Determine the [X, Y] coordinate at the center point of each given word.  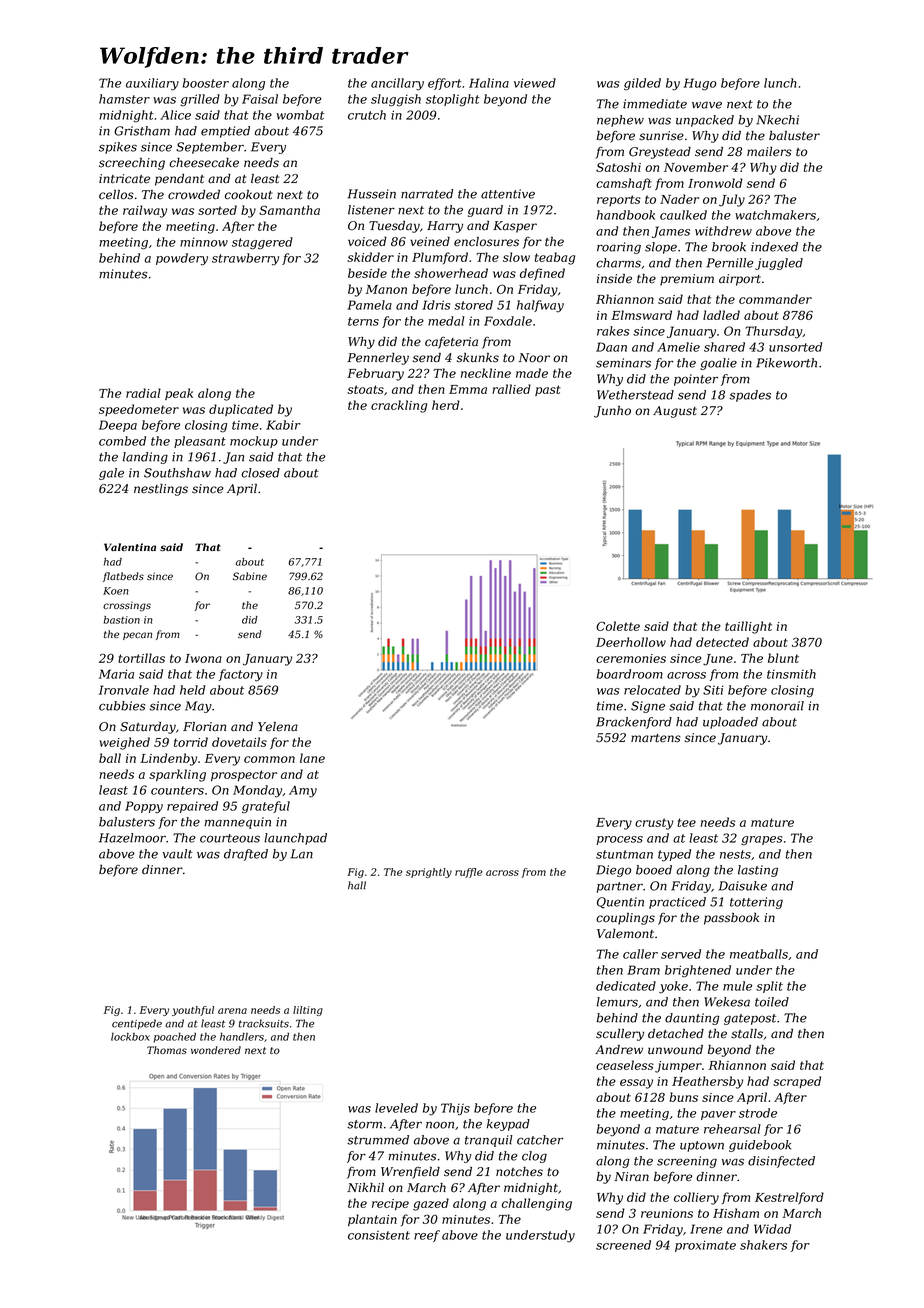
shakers [763, 1245]
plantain [372, 1220]
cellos [116, 195]
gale [111, 474]
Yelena [278, 727]
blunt [783, 658]
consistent [379, 1235]
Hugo [700, 84]
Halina [489, 83]
